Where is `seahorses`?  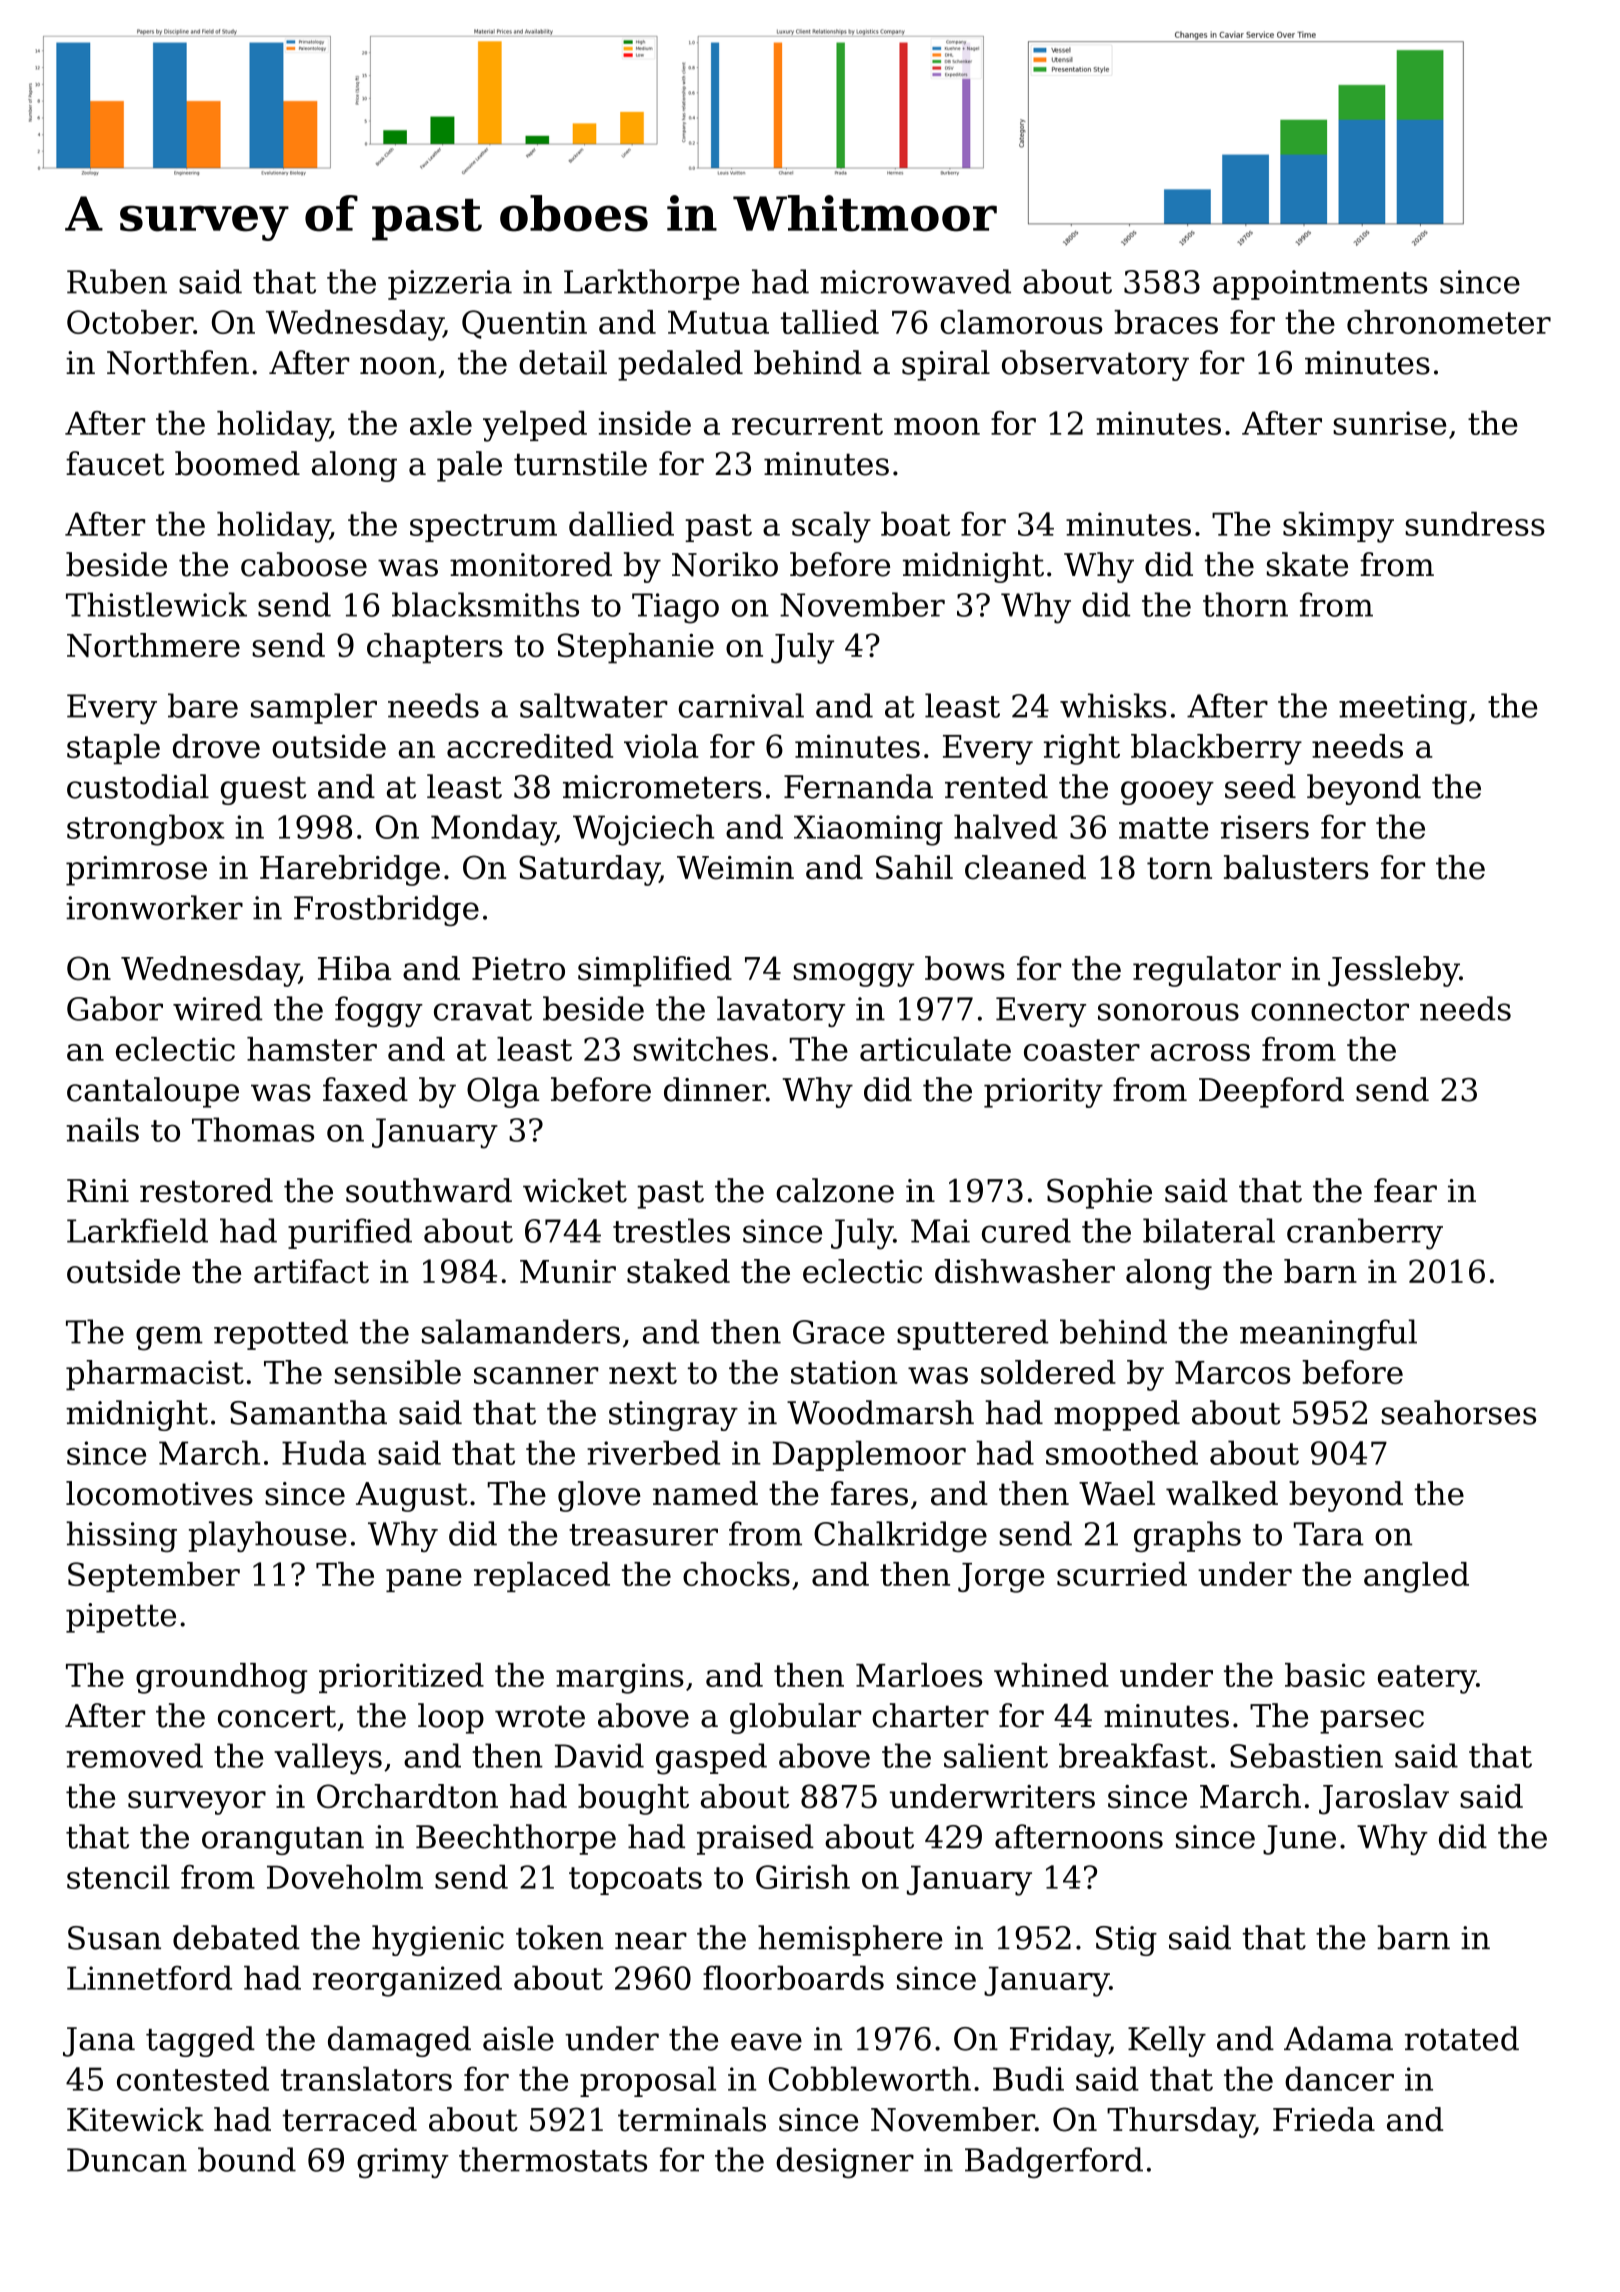
seahorses is located at coordinates (1459, 1412).
